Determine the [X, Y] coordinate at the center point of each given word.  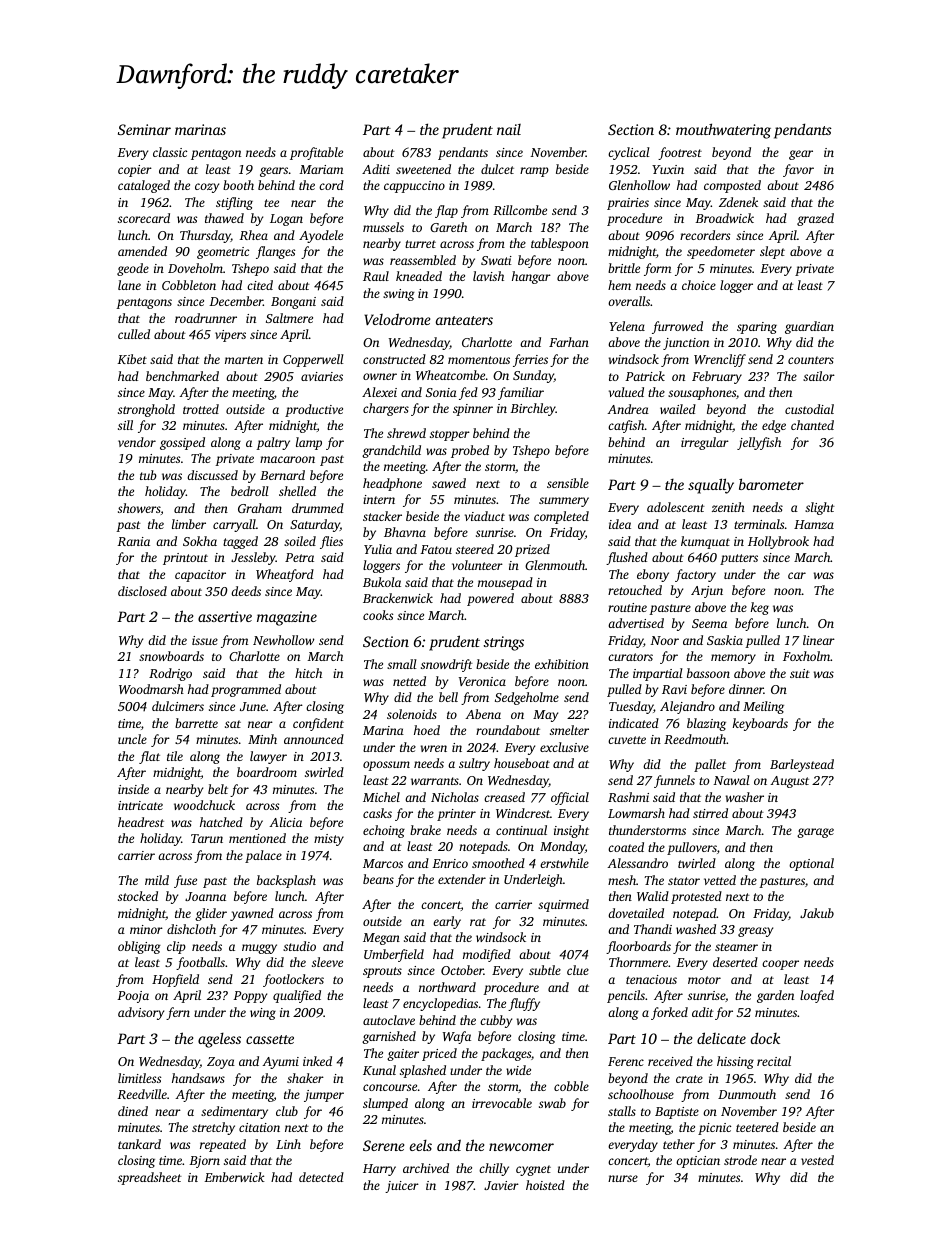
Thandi [653, 929]
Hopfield [175, 980]
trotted [201, 409]
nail [509, 129]
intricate [140, 805]
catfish [626, 426]
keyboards [760, 724]
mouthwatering [723, 131]
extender [462, 879]
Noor [664, 640]
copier [135, 171]
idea [620, 524]
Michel [381, 797]
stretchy [213, 1128]
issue [205, 640]
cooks [378, 615]
